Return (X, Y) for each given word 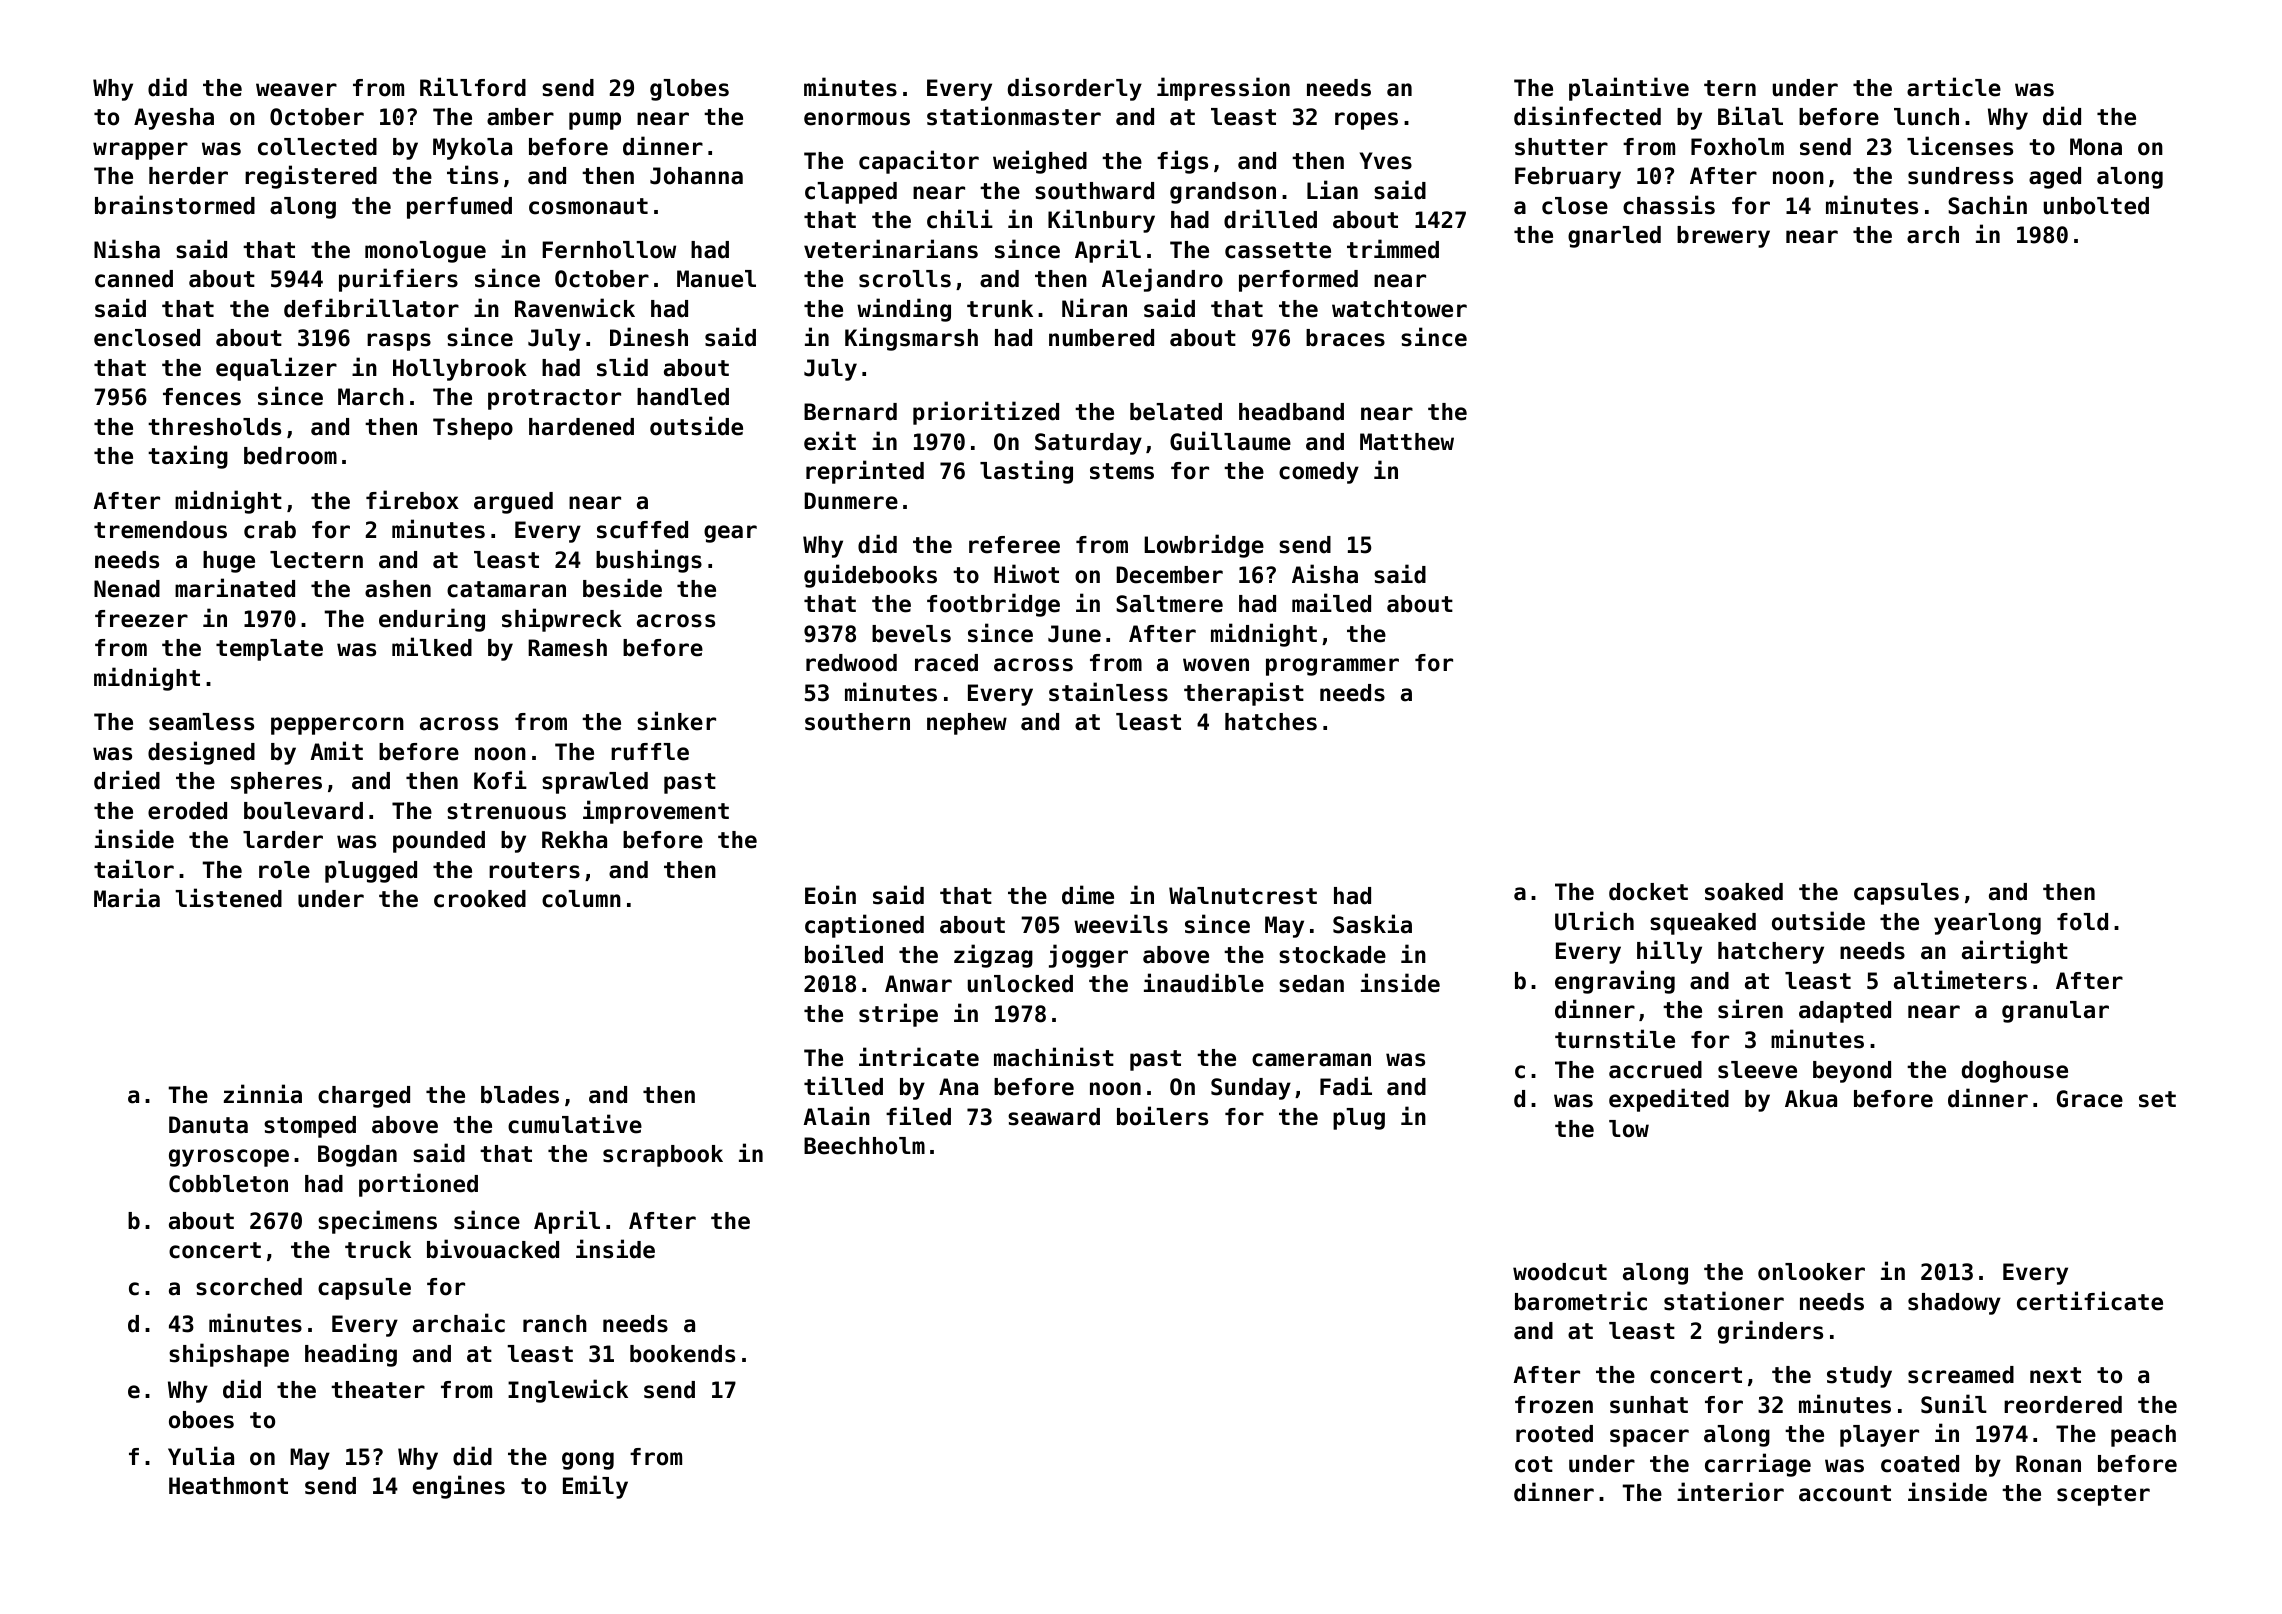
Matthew (1407, 442)
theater (378, 1390)
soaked (1744, 892)
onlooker (1811, 1272)
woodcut (1560, 1272)
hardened (581, 427)
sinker (676, 721)
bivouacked (493, 1249)
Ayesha (174, 119)
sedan (1311, 984)
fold (2082, 922)
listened (228, 898)
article (1954, 87)
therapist (1244, 694)
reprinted (865, 472)
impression (1223, 89)
